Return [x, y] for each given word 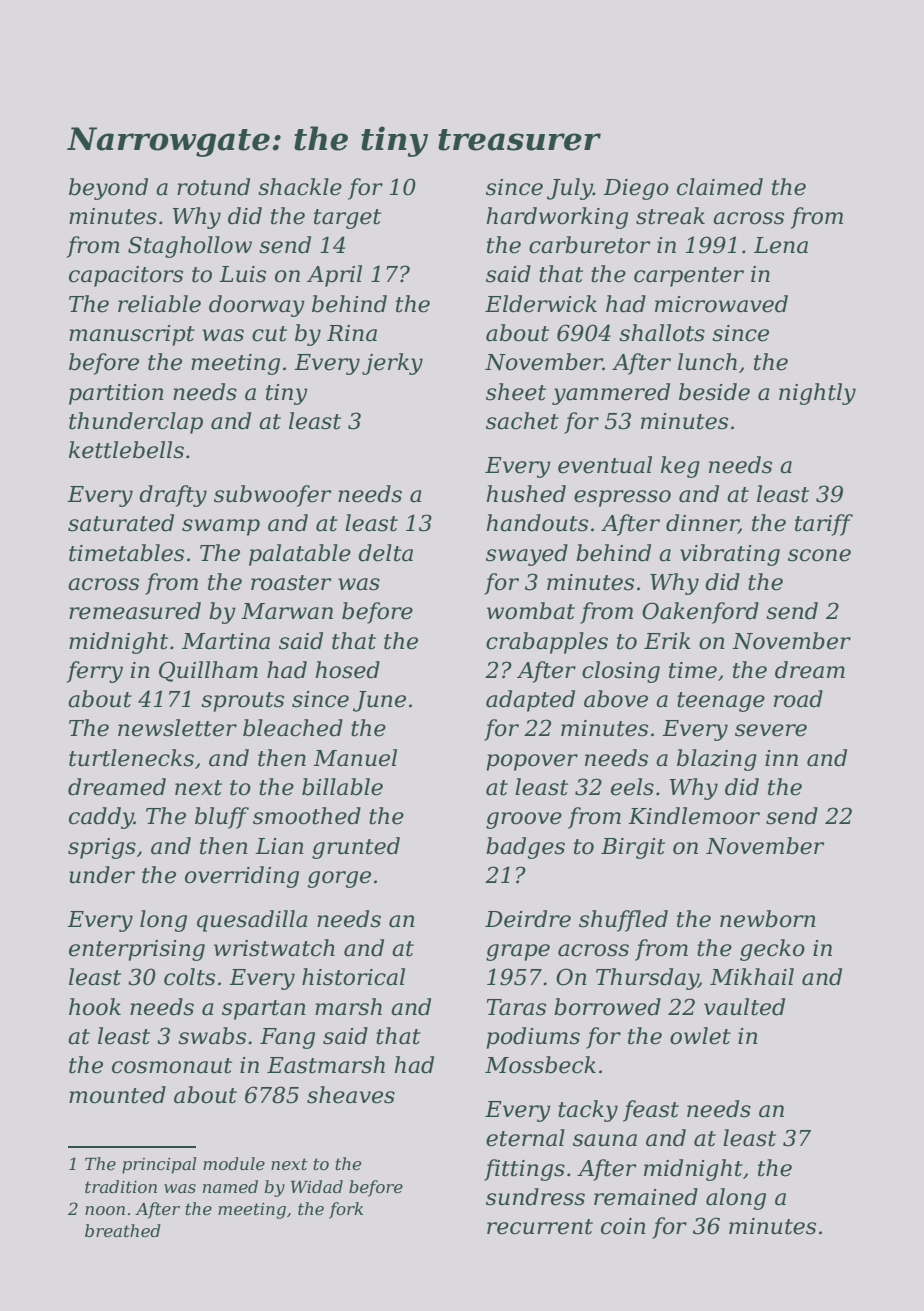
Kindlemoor [694, 816]
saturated [121, 523]
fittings [524, 1170]
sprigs [102, 848]
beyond [108, 189]
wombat [531, 611]
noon [105, 1210]
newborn [768, 919]
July [570, 189]
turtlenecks [131, 758]
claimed [720, 187]
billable [342, 787]
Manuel [355, 758]
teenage [721, 702]
